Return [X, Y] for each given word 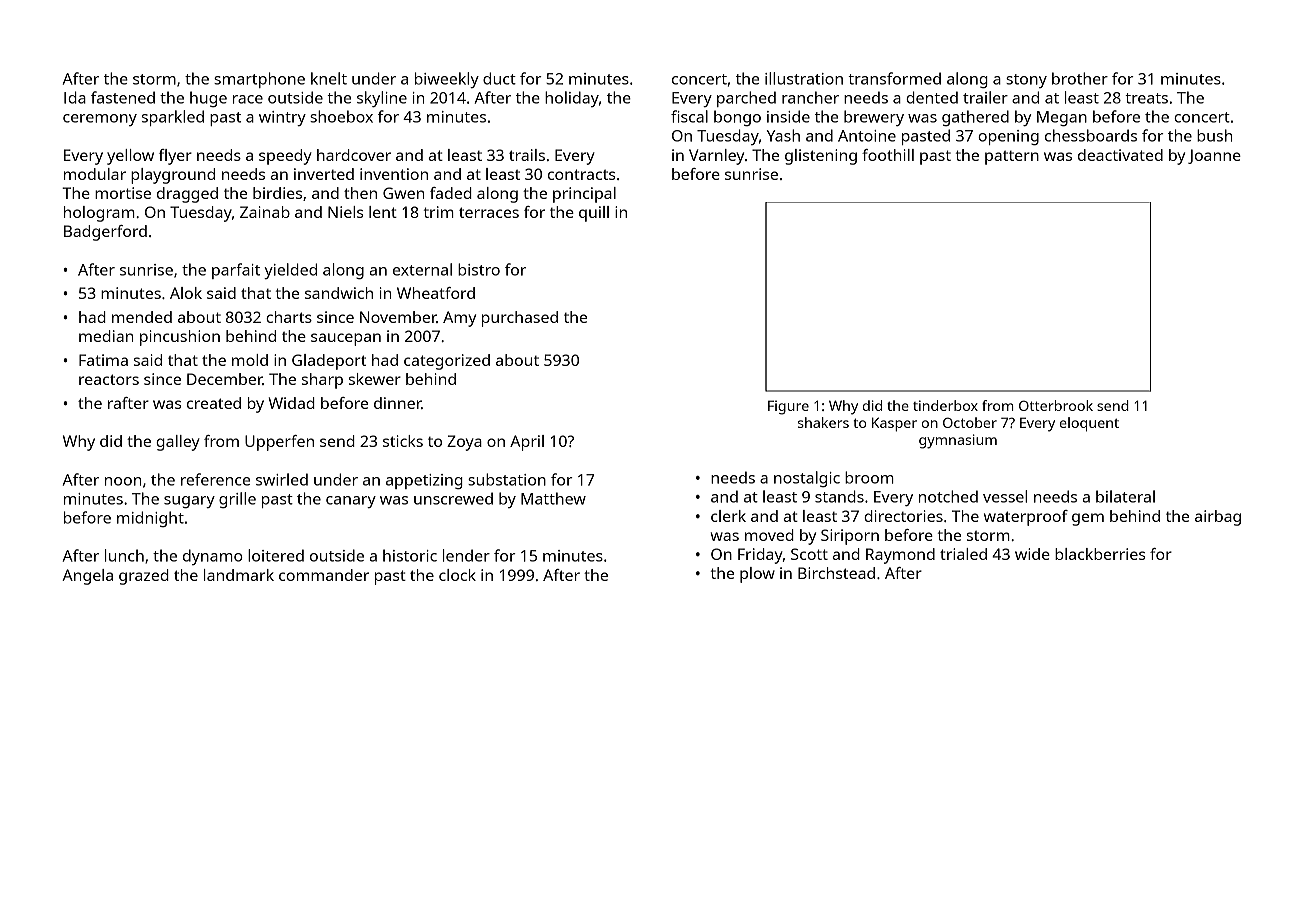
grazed [144, 577]
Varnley [716, 157]
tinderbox [945, 405]
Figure [788, 407]
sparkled [173, 118]
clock [457, 575]
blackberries [1100, 554]
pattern [1012, 158]
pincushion [180, 338]
